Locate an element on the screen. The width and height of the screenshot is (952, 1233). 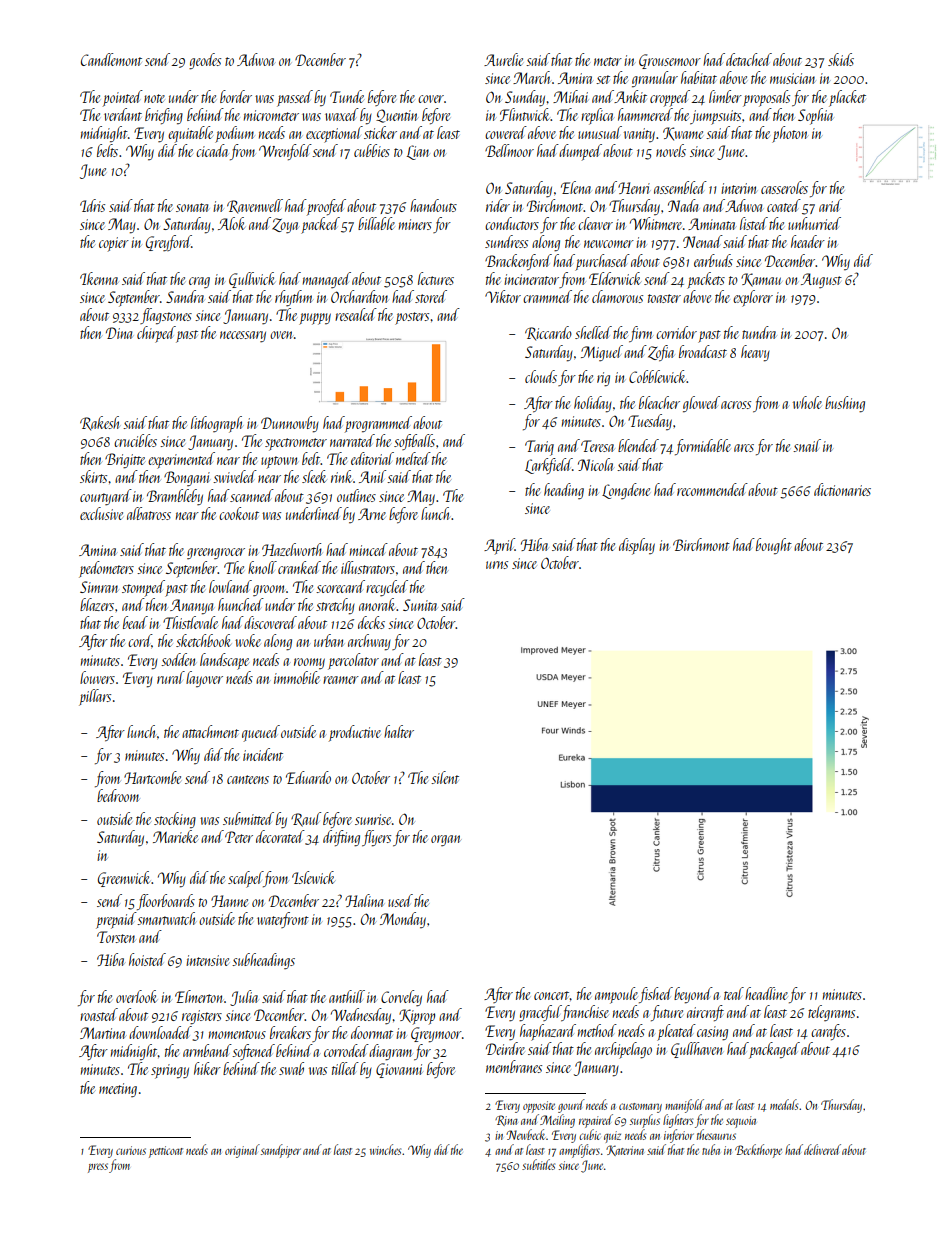
telegrams is located at coordinates (831, 1013).
